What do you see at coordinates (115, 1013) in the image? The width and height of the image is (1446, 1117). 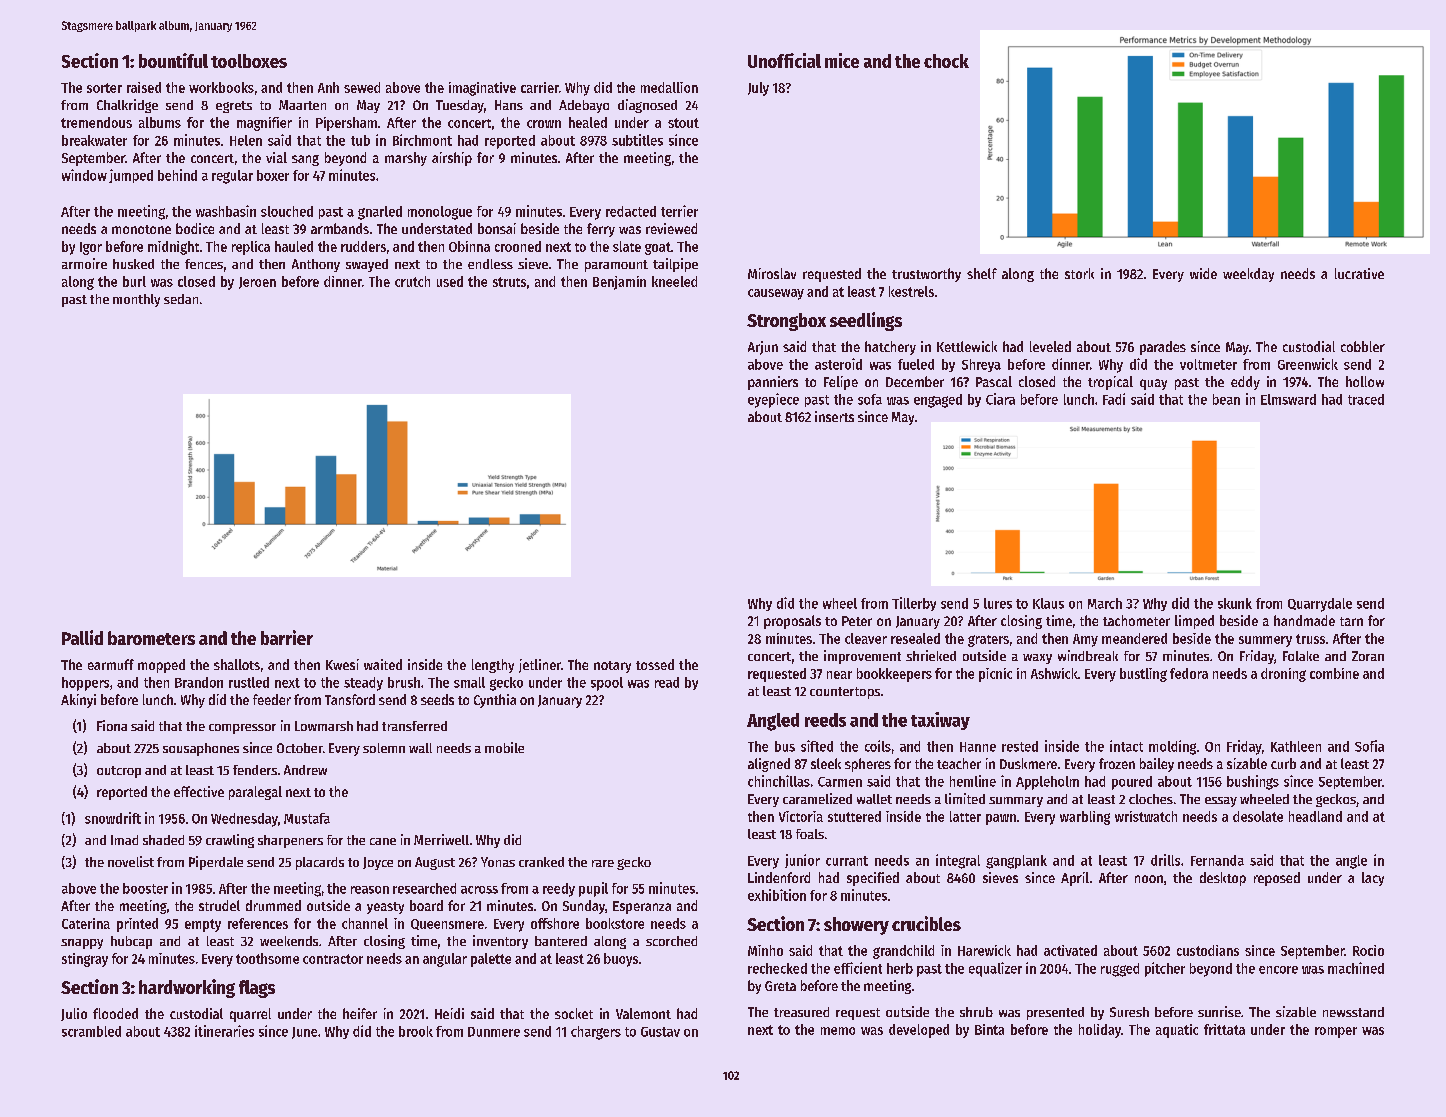 I see `flooded` at bounding box center [115, 1013].
